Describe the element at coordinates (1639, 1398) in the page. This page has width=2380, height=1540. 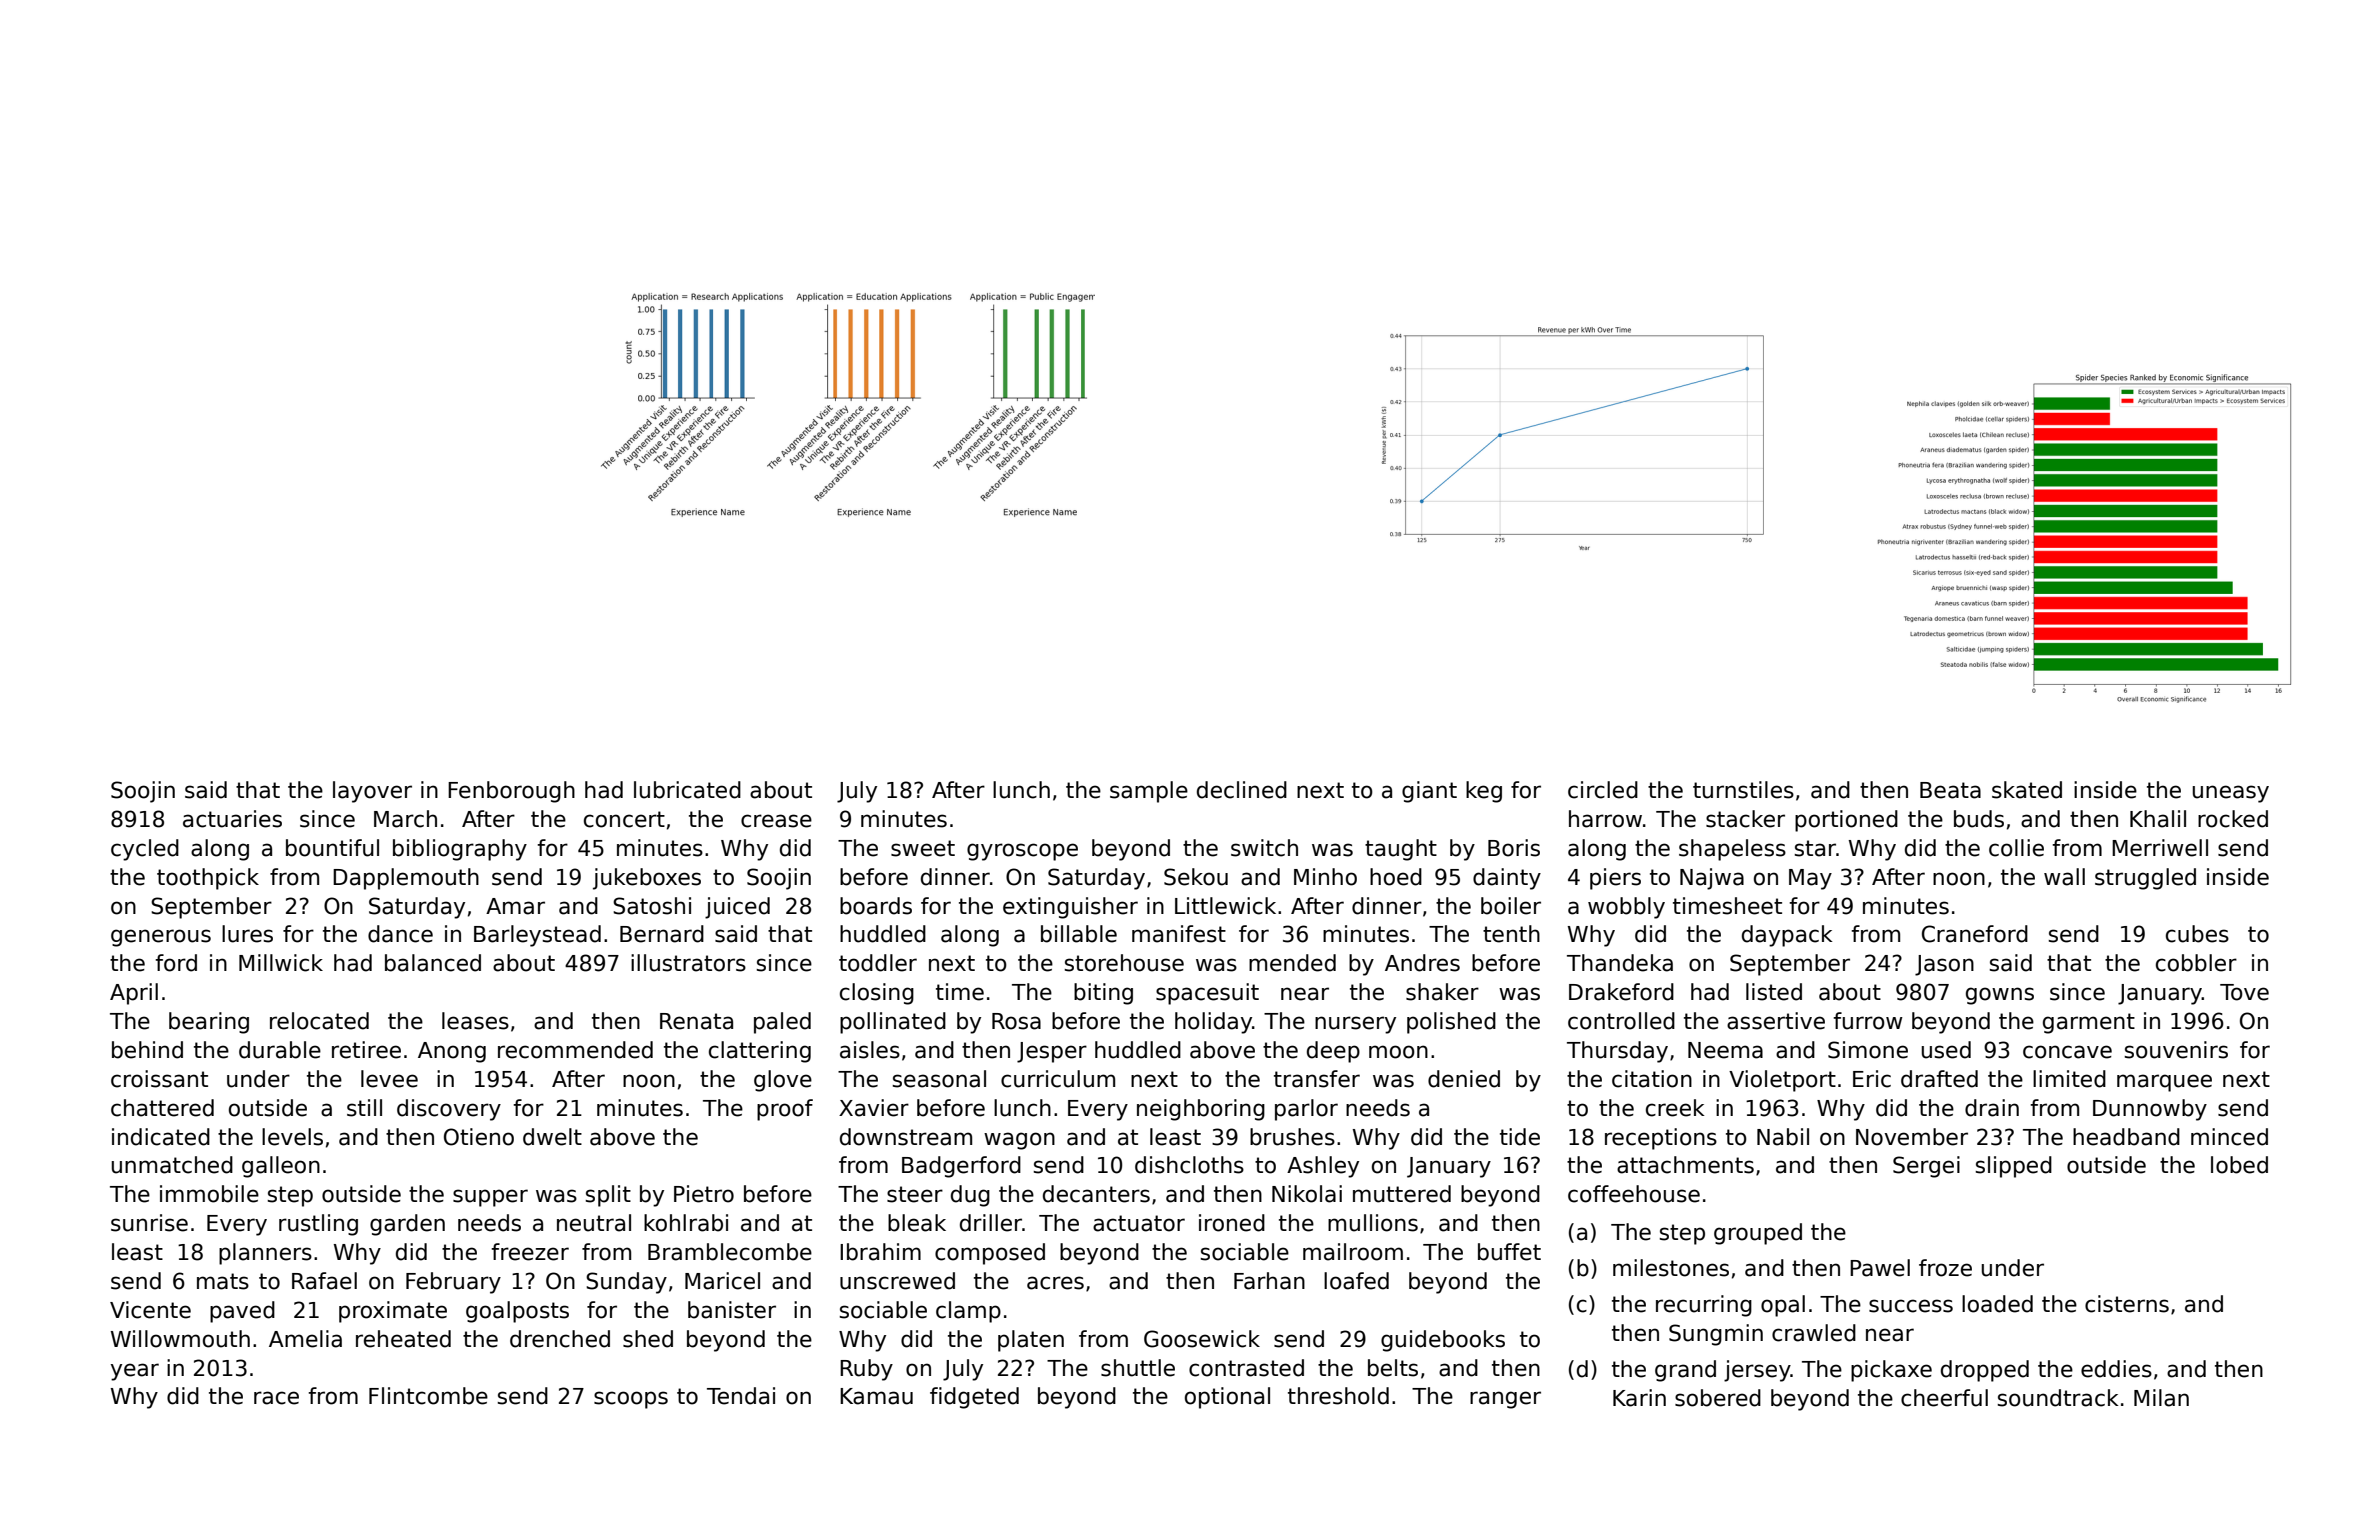
I see `Karin` at that location.
